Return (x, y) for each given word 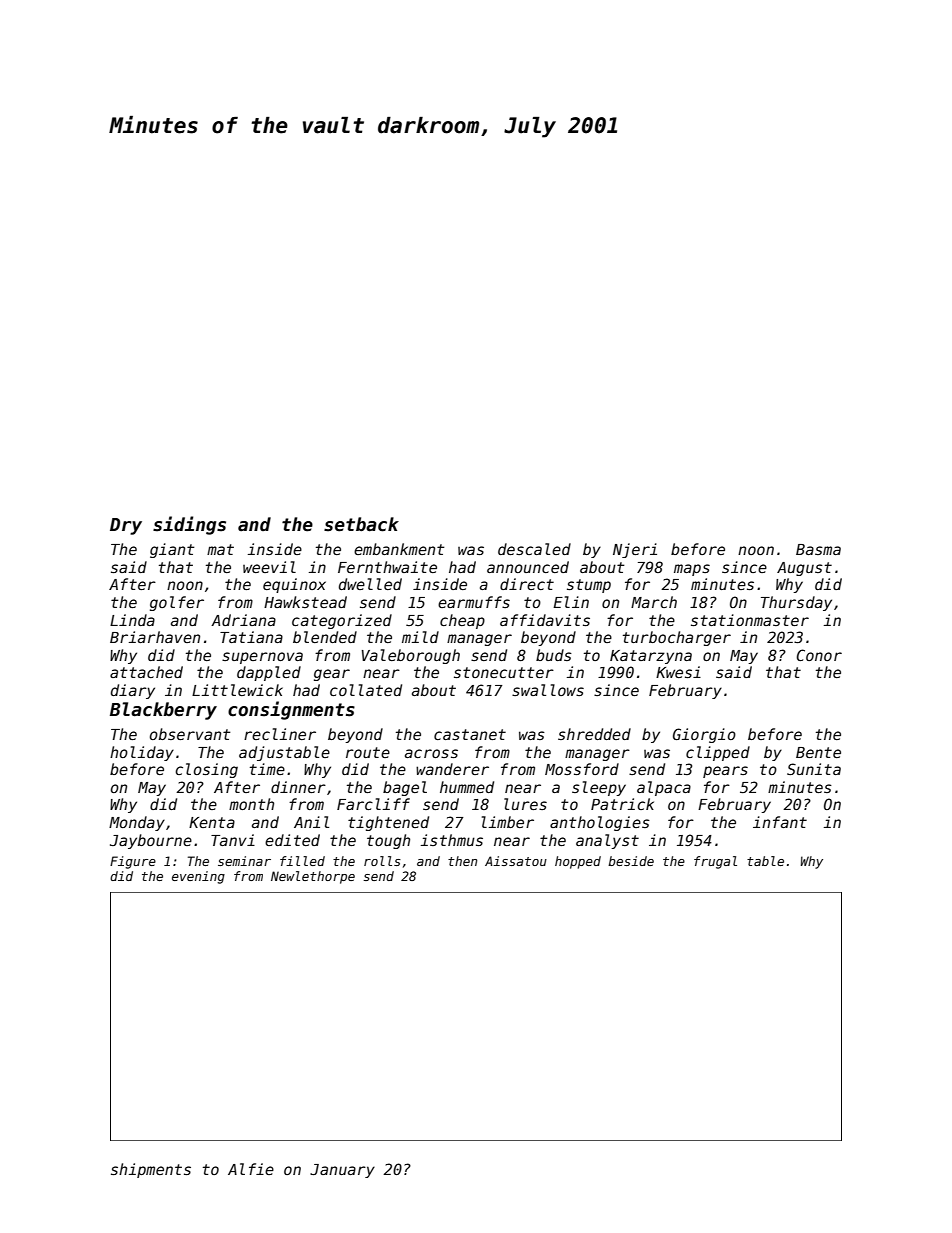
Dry (126, 526)
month (251, 804)
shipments (151, 1170)
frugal (715, 862)
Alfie (251, 1169)
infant (780, 822)
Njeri (635, 550)
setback (361, 524)
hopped (578, 862)
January (342, 1171)
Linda (132, 620)
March (654, 602)
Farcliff (373, 804)
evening (198, 877)
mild (420, 637)
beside (631, 861)
